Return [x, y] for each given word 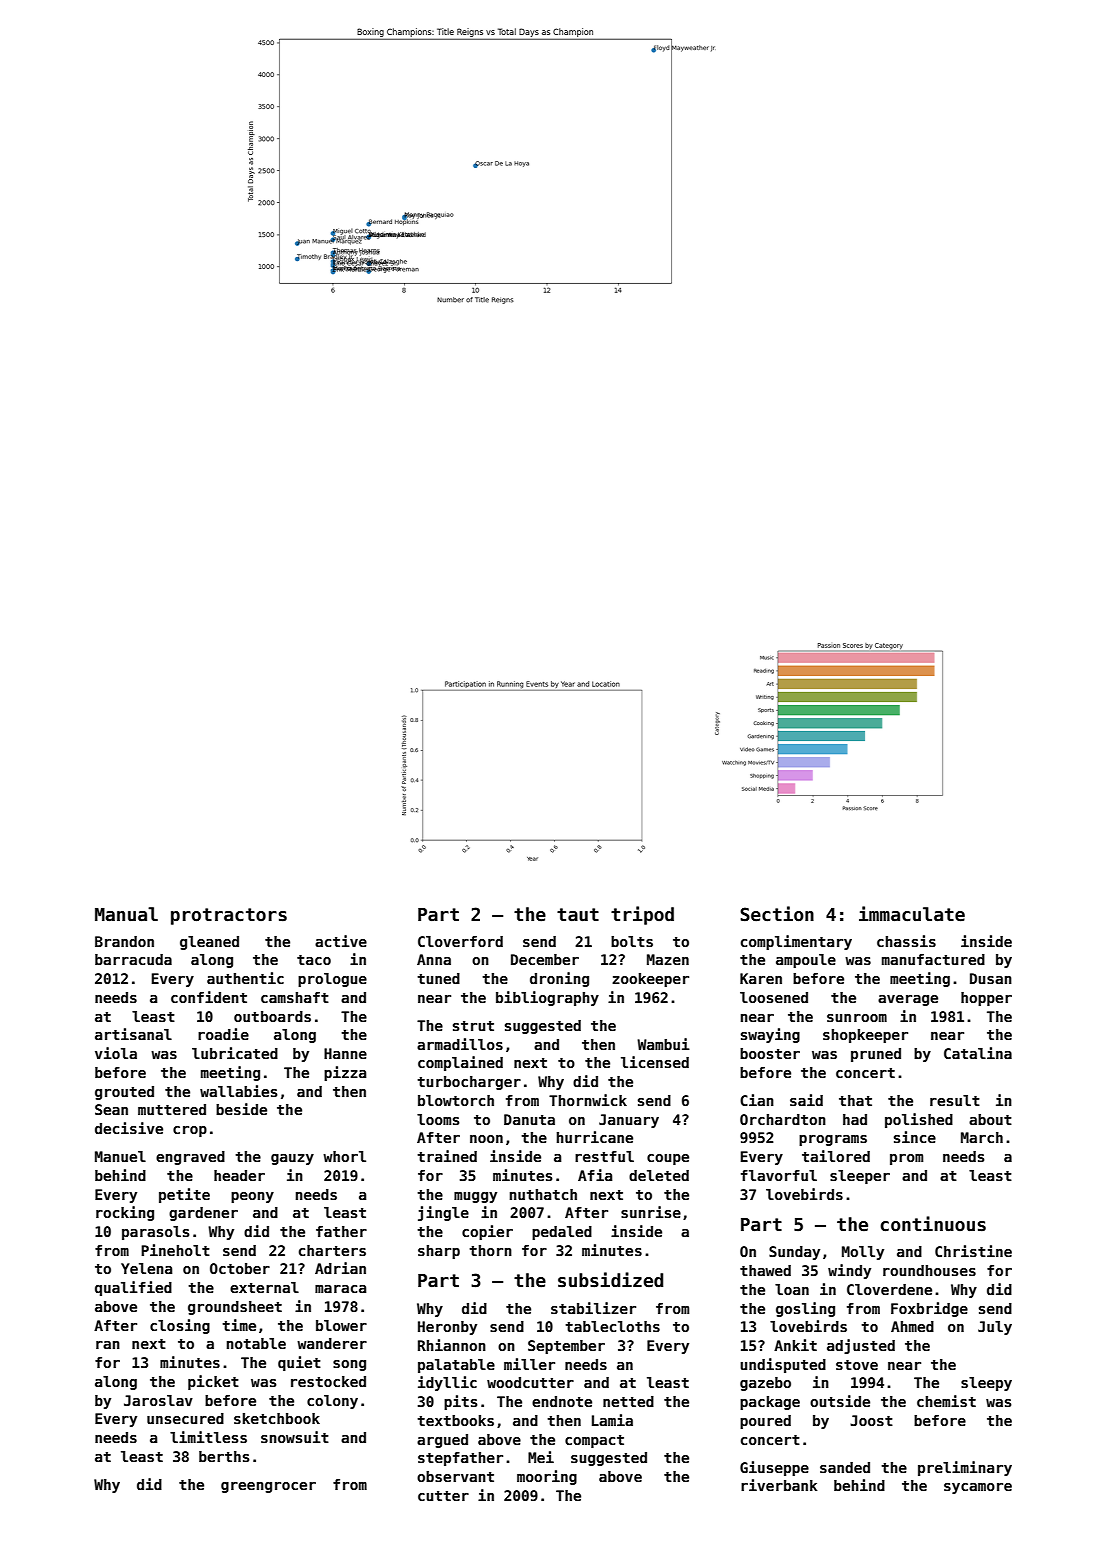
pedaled [562, 1233]
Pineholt [175, 1250]
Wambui [663, 1044]
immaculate [912, 914]
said [806, 1100]
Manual [126, 914]
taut [578, 915]
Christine [973, 1251]
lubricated [235, 1053]
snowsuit [295, 1437]
